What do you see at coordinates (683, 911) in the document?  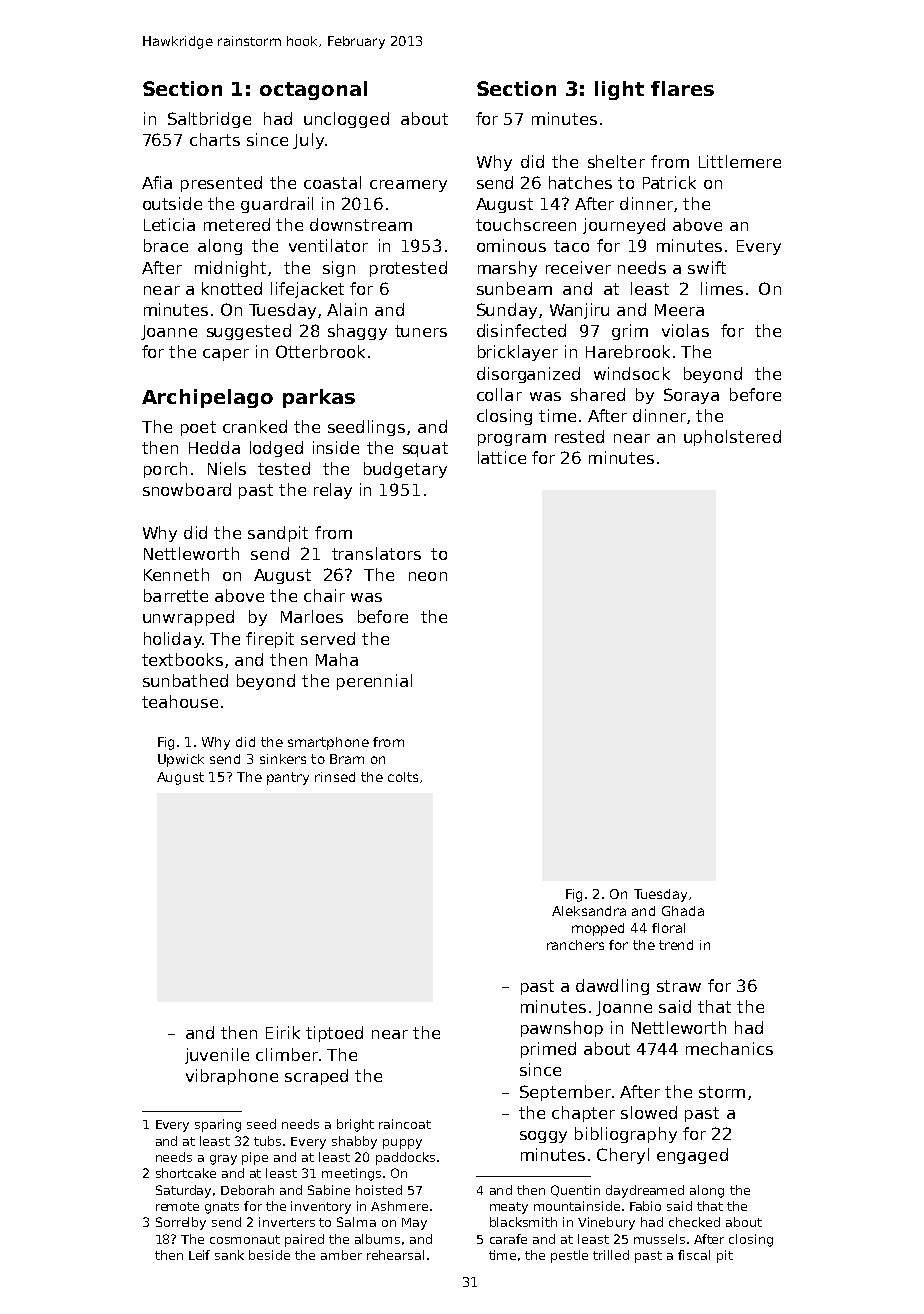 I see `Ghada` at bounding box center [683, 911].
